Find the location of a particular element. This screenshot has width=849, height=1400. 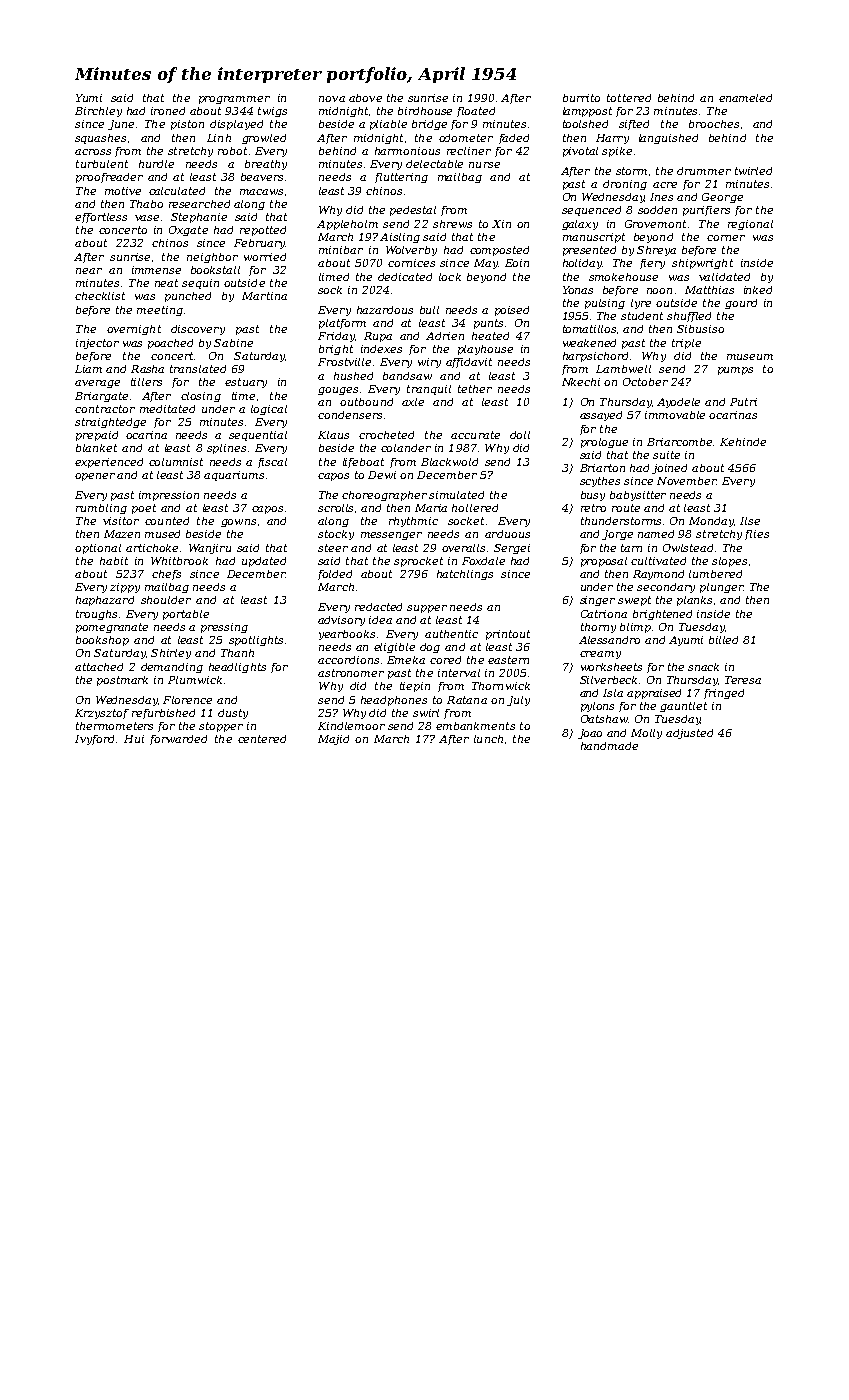

messenger is located at coordinates (391, 536).
